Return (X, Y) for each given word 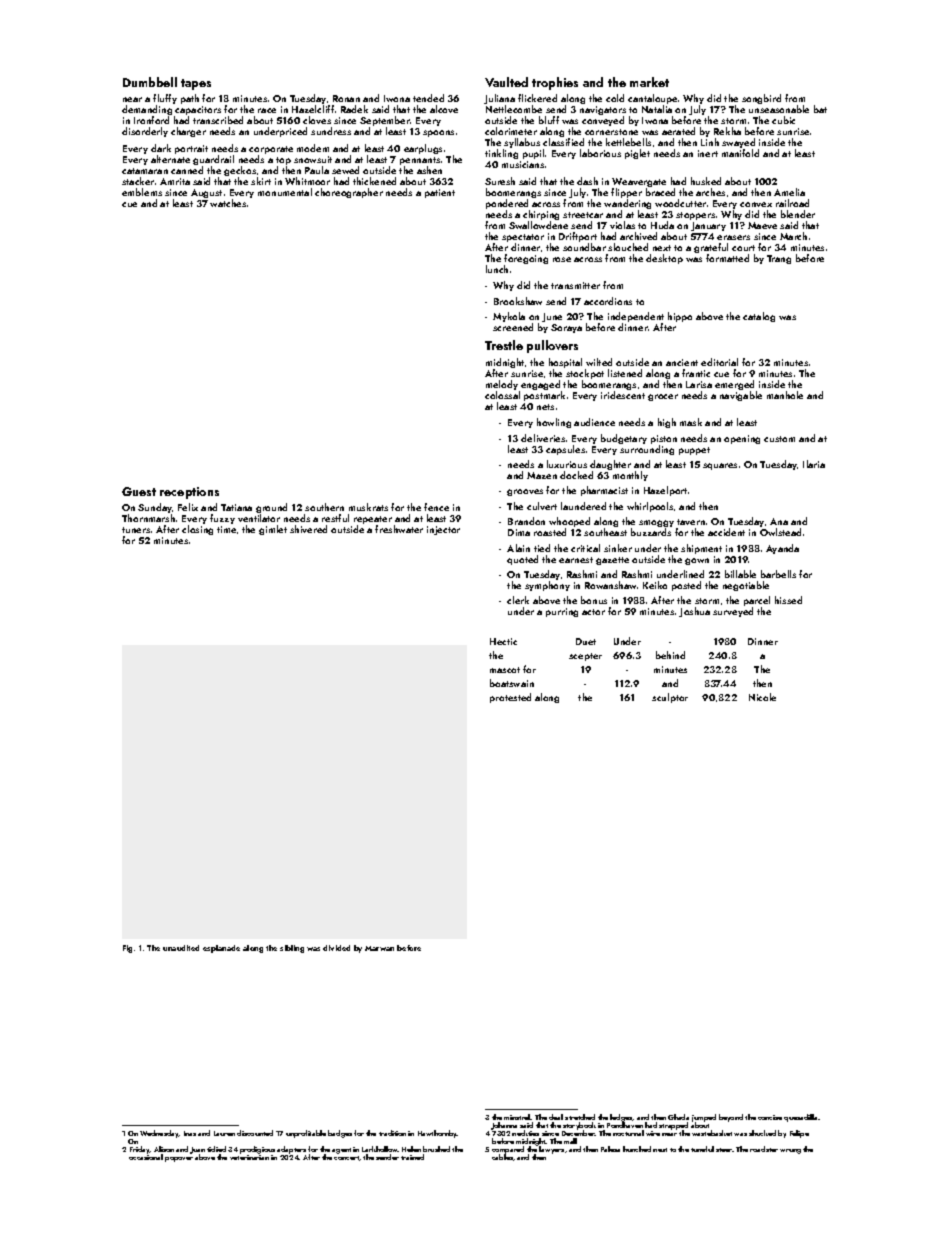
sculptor (670, 698)
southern (324, 507)
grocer (663, 397)
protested (510, 698)
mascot (505, 670)
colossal (502, 395)
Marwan (379, 948)
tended (428, 98)
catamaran (145, 171)
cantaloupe (652, 100)
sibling (292, 949)
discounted (255, 1133)
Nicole (762, 697)
